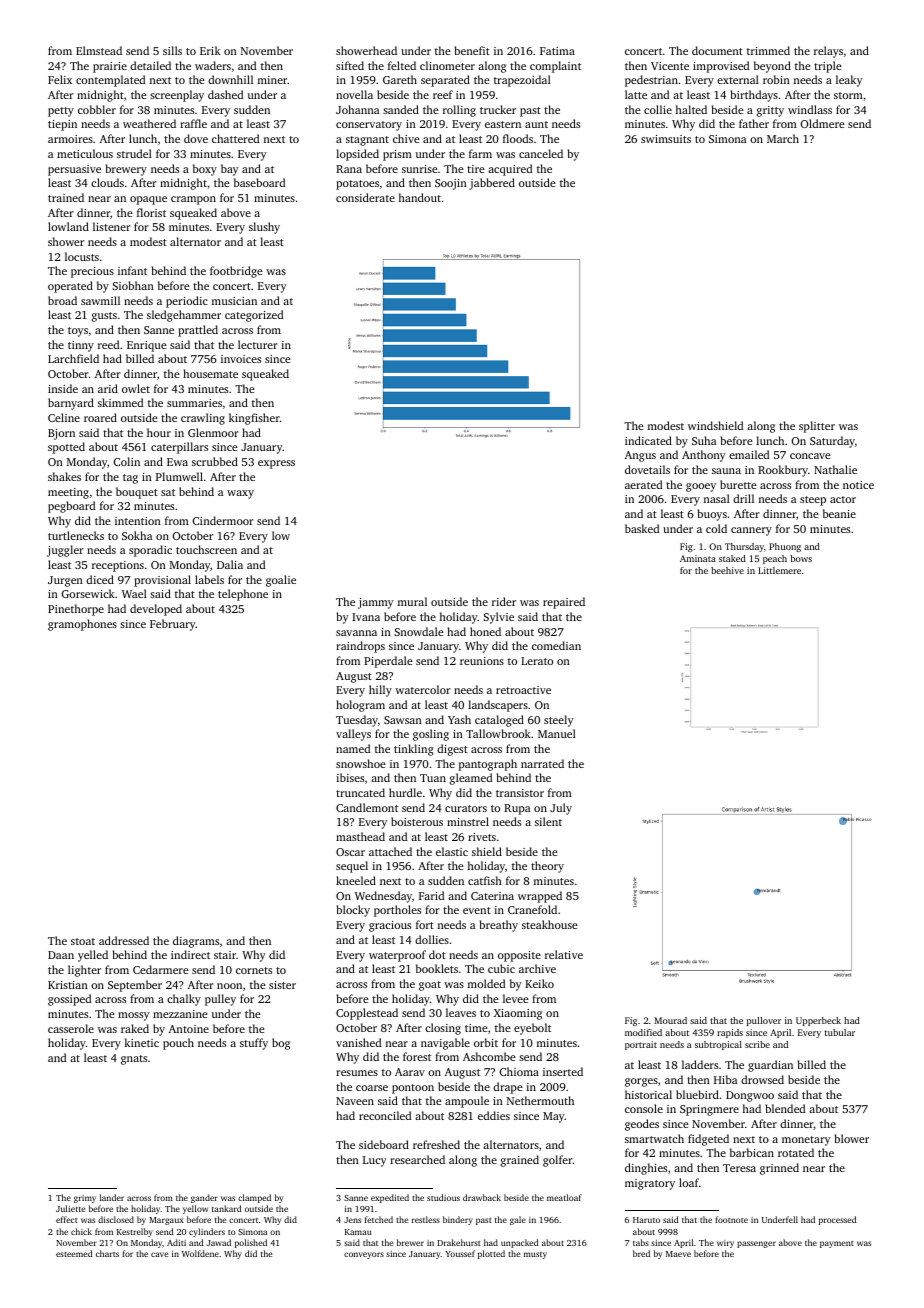 This screenshot has width=924, height=1308. I want to click on prism, so click(397, 155).
